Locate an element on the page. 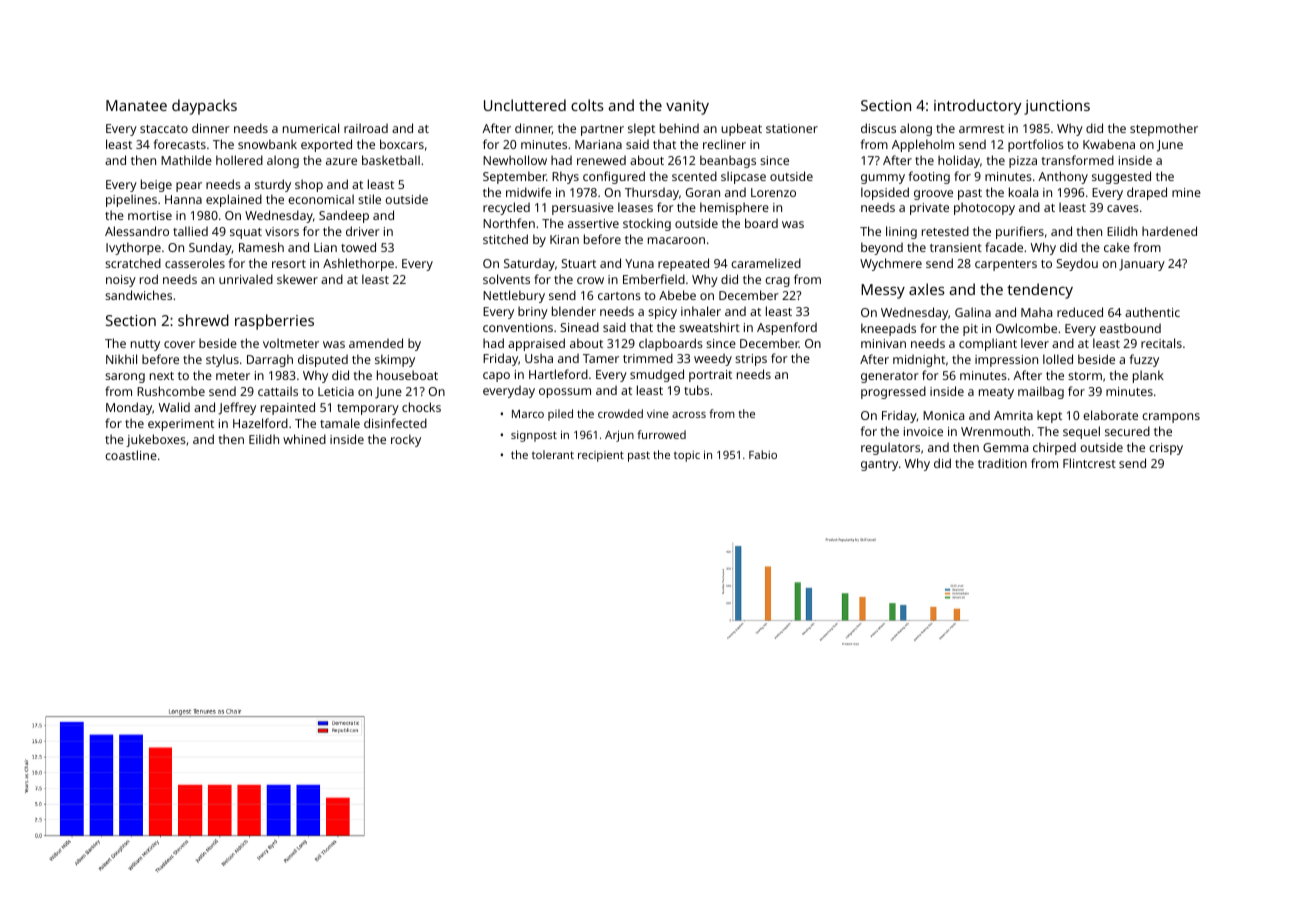 The height and width of the page is (924, 1308). Rushcombe is located at coordinates (171, 391).
